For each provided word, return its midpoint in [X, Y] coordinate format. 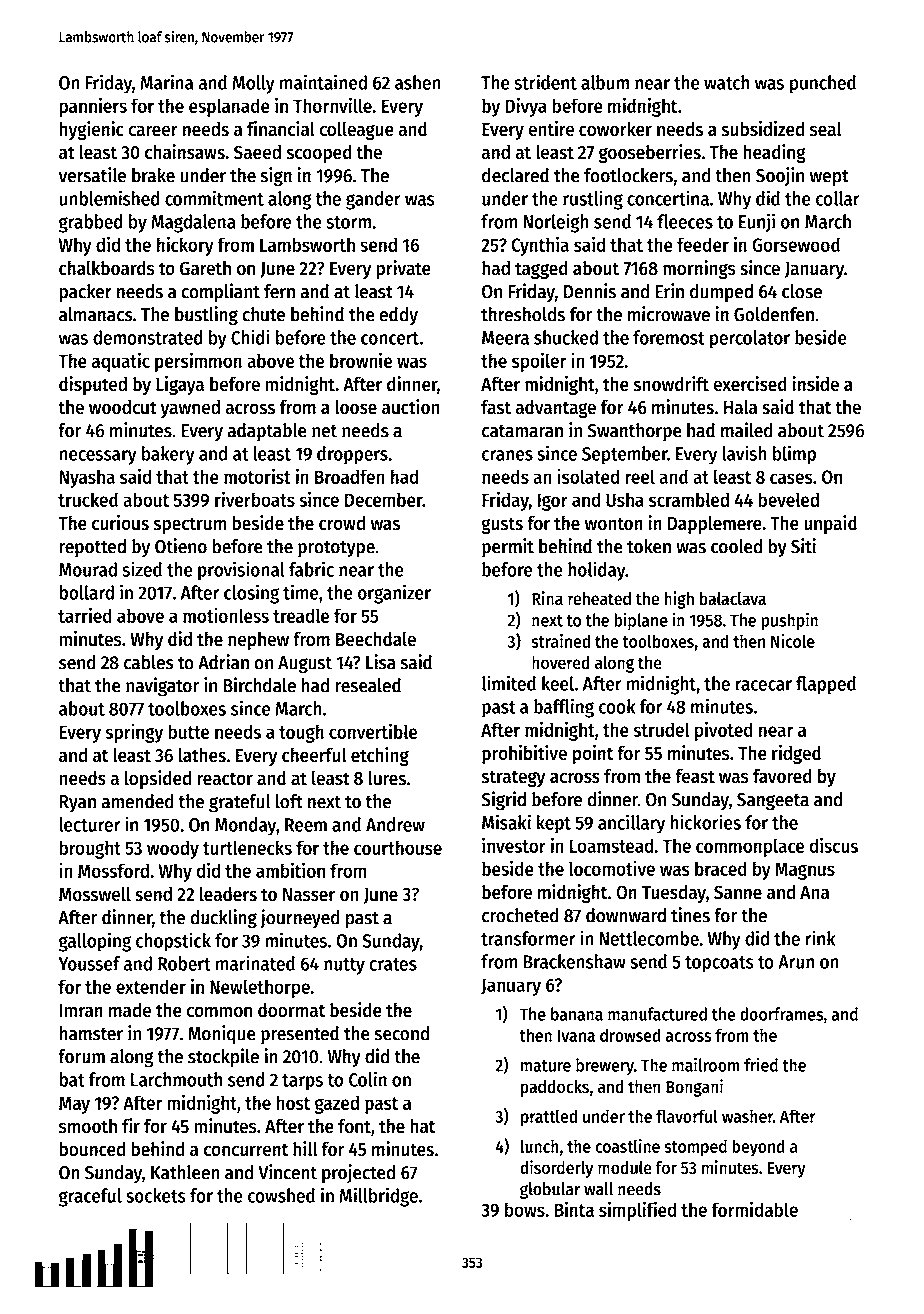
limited [509, 683]
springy [134, 733]
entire [551, 129]
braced [721, 868]
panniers [93, 107]
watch [726, 82]
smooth [88, 1126]
